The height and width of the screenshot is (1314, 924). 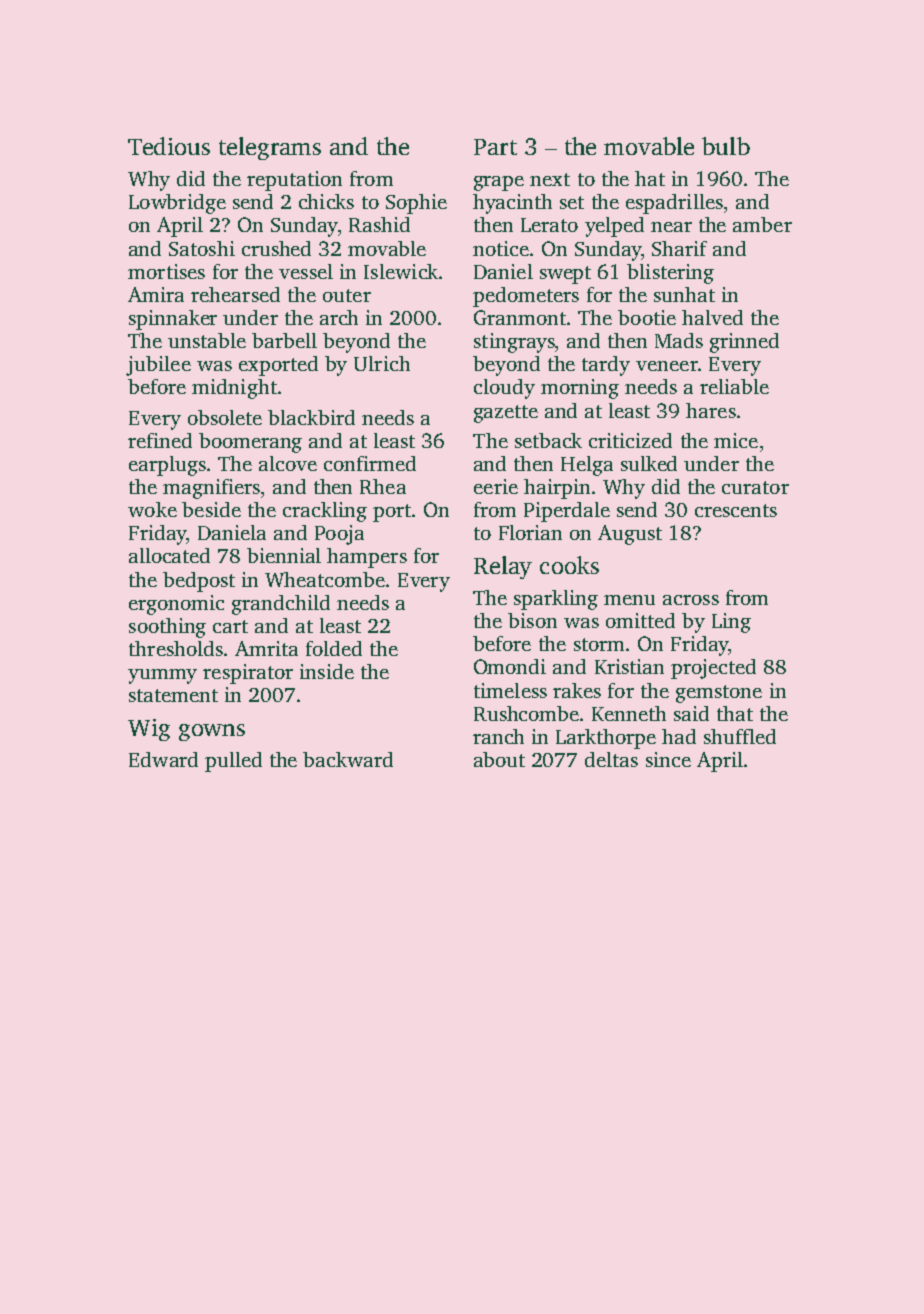 I want to click on Tedious, so click(x=169, y=146).
